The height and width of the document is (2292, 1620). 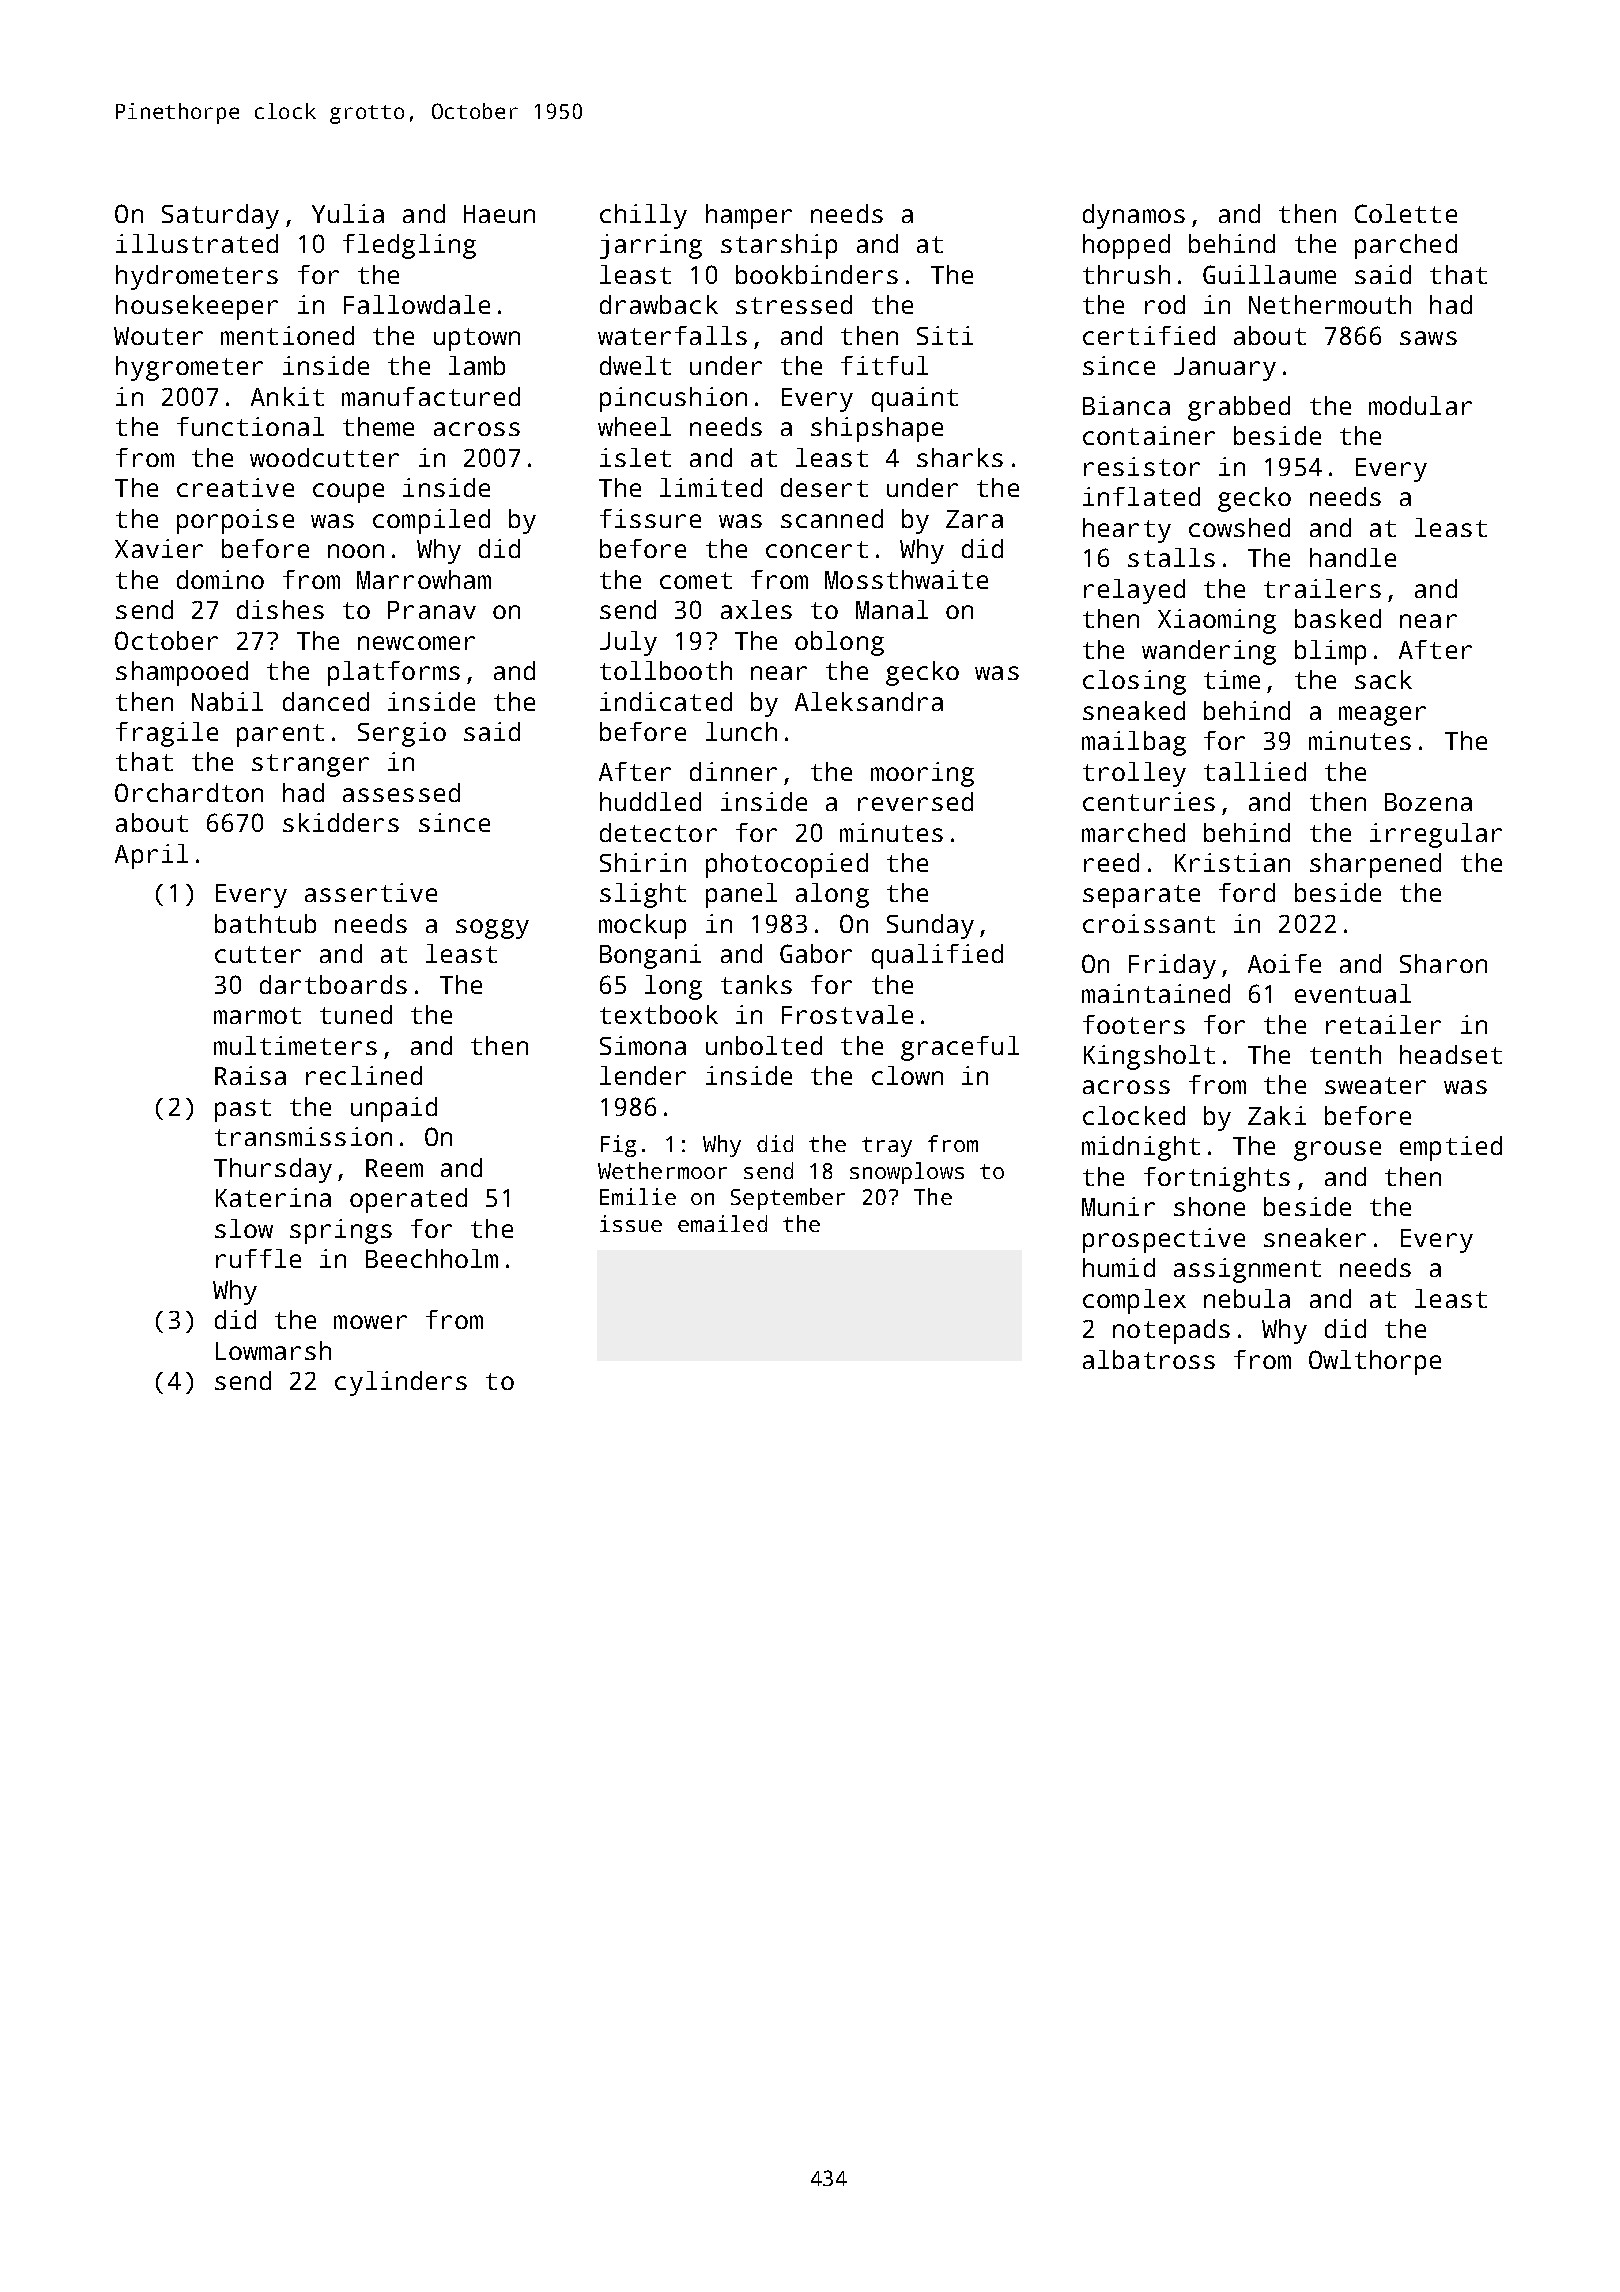 I want to click on domino, so click(x=220, y=579).
